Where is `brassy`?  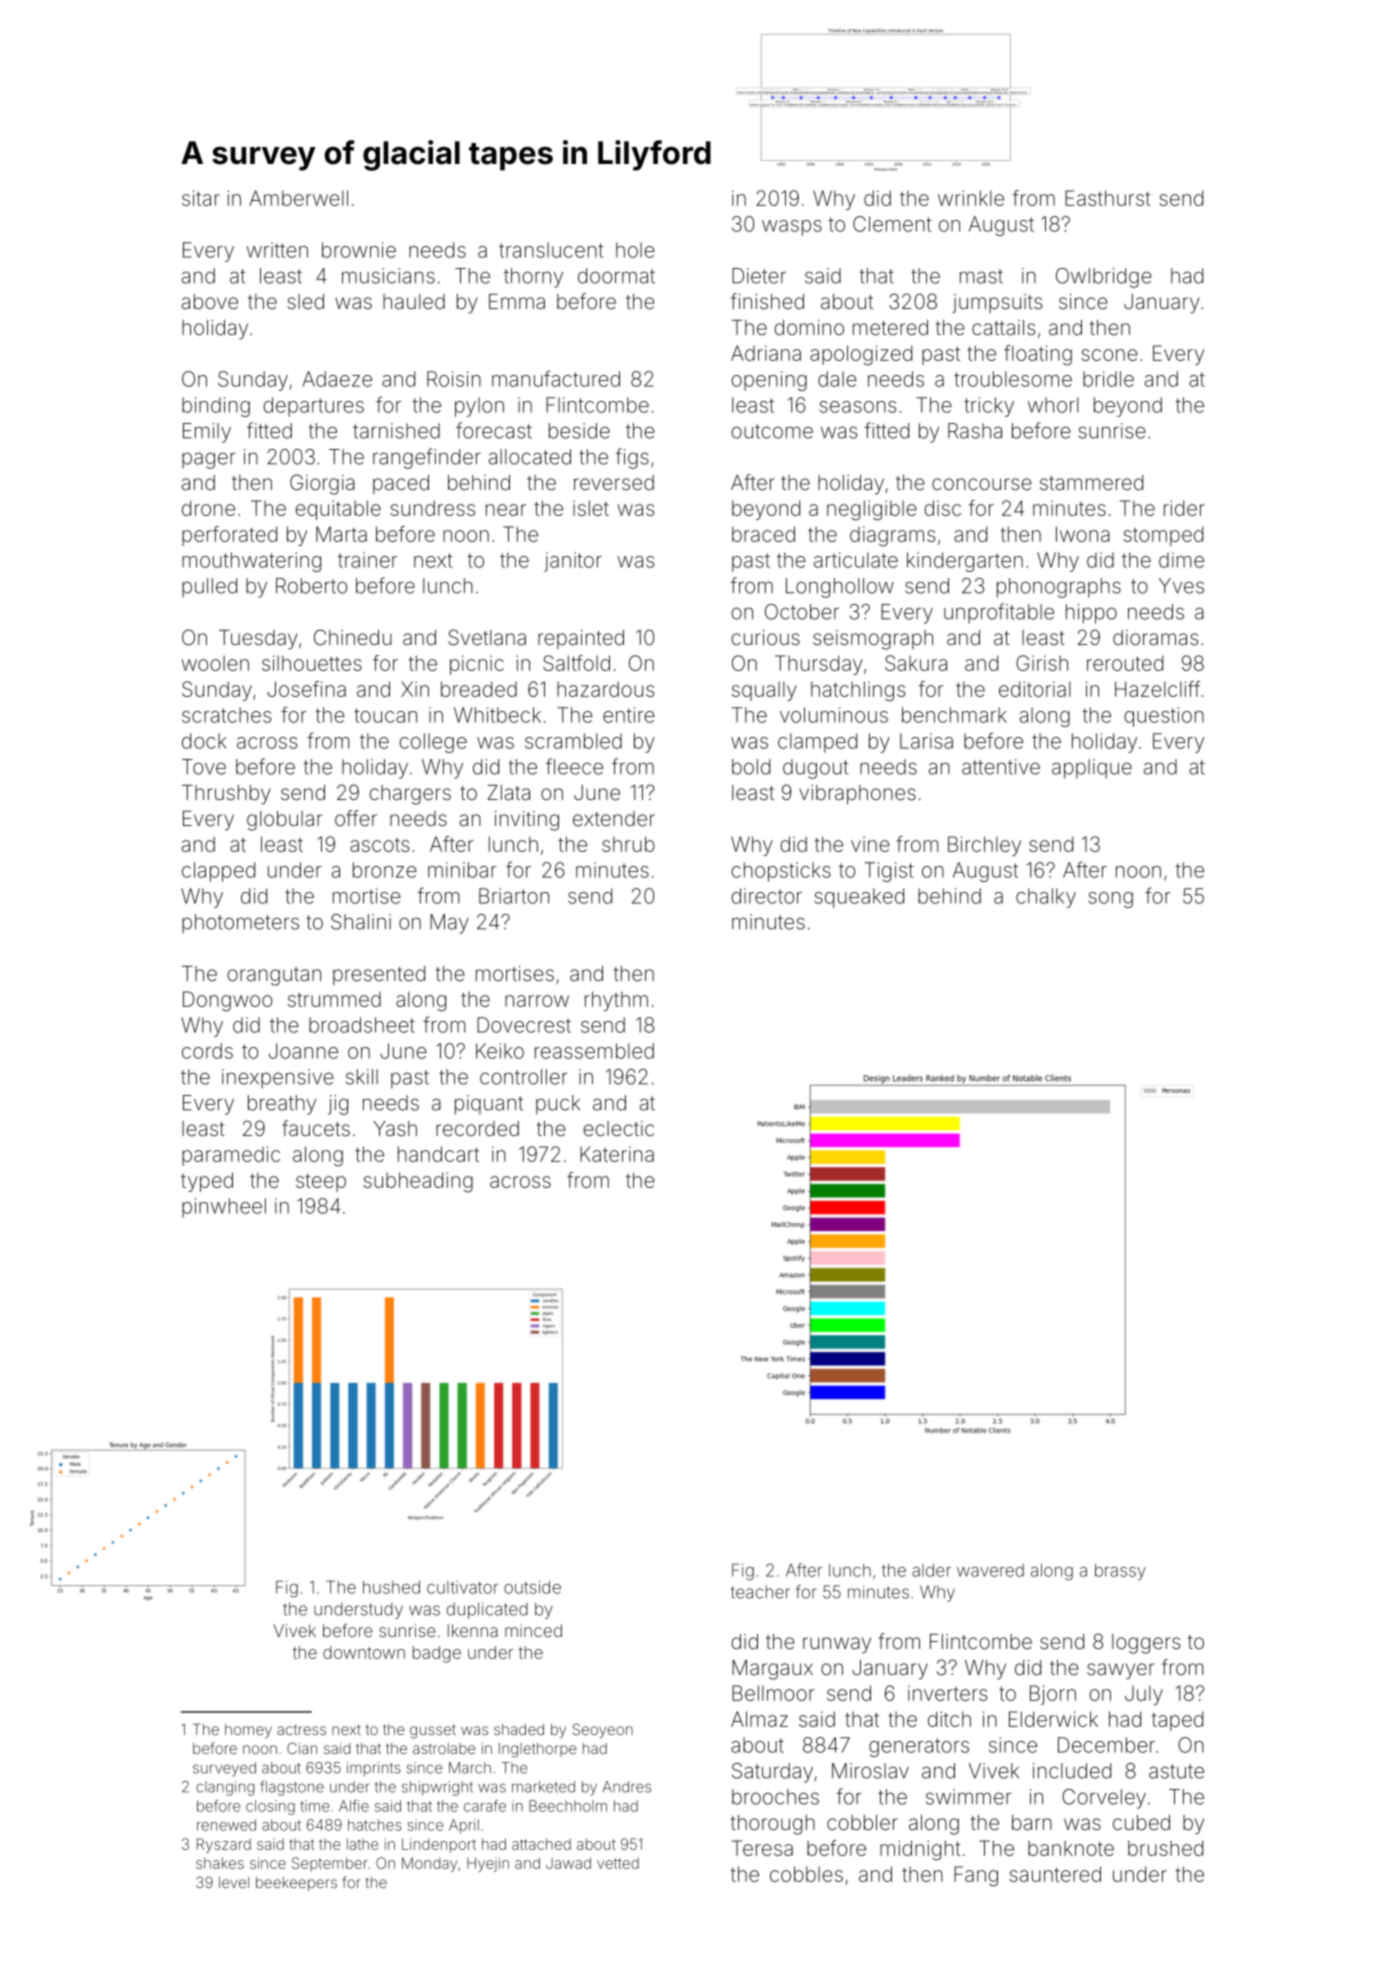
brassy is located at coordinates (1120, 1572).
